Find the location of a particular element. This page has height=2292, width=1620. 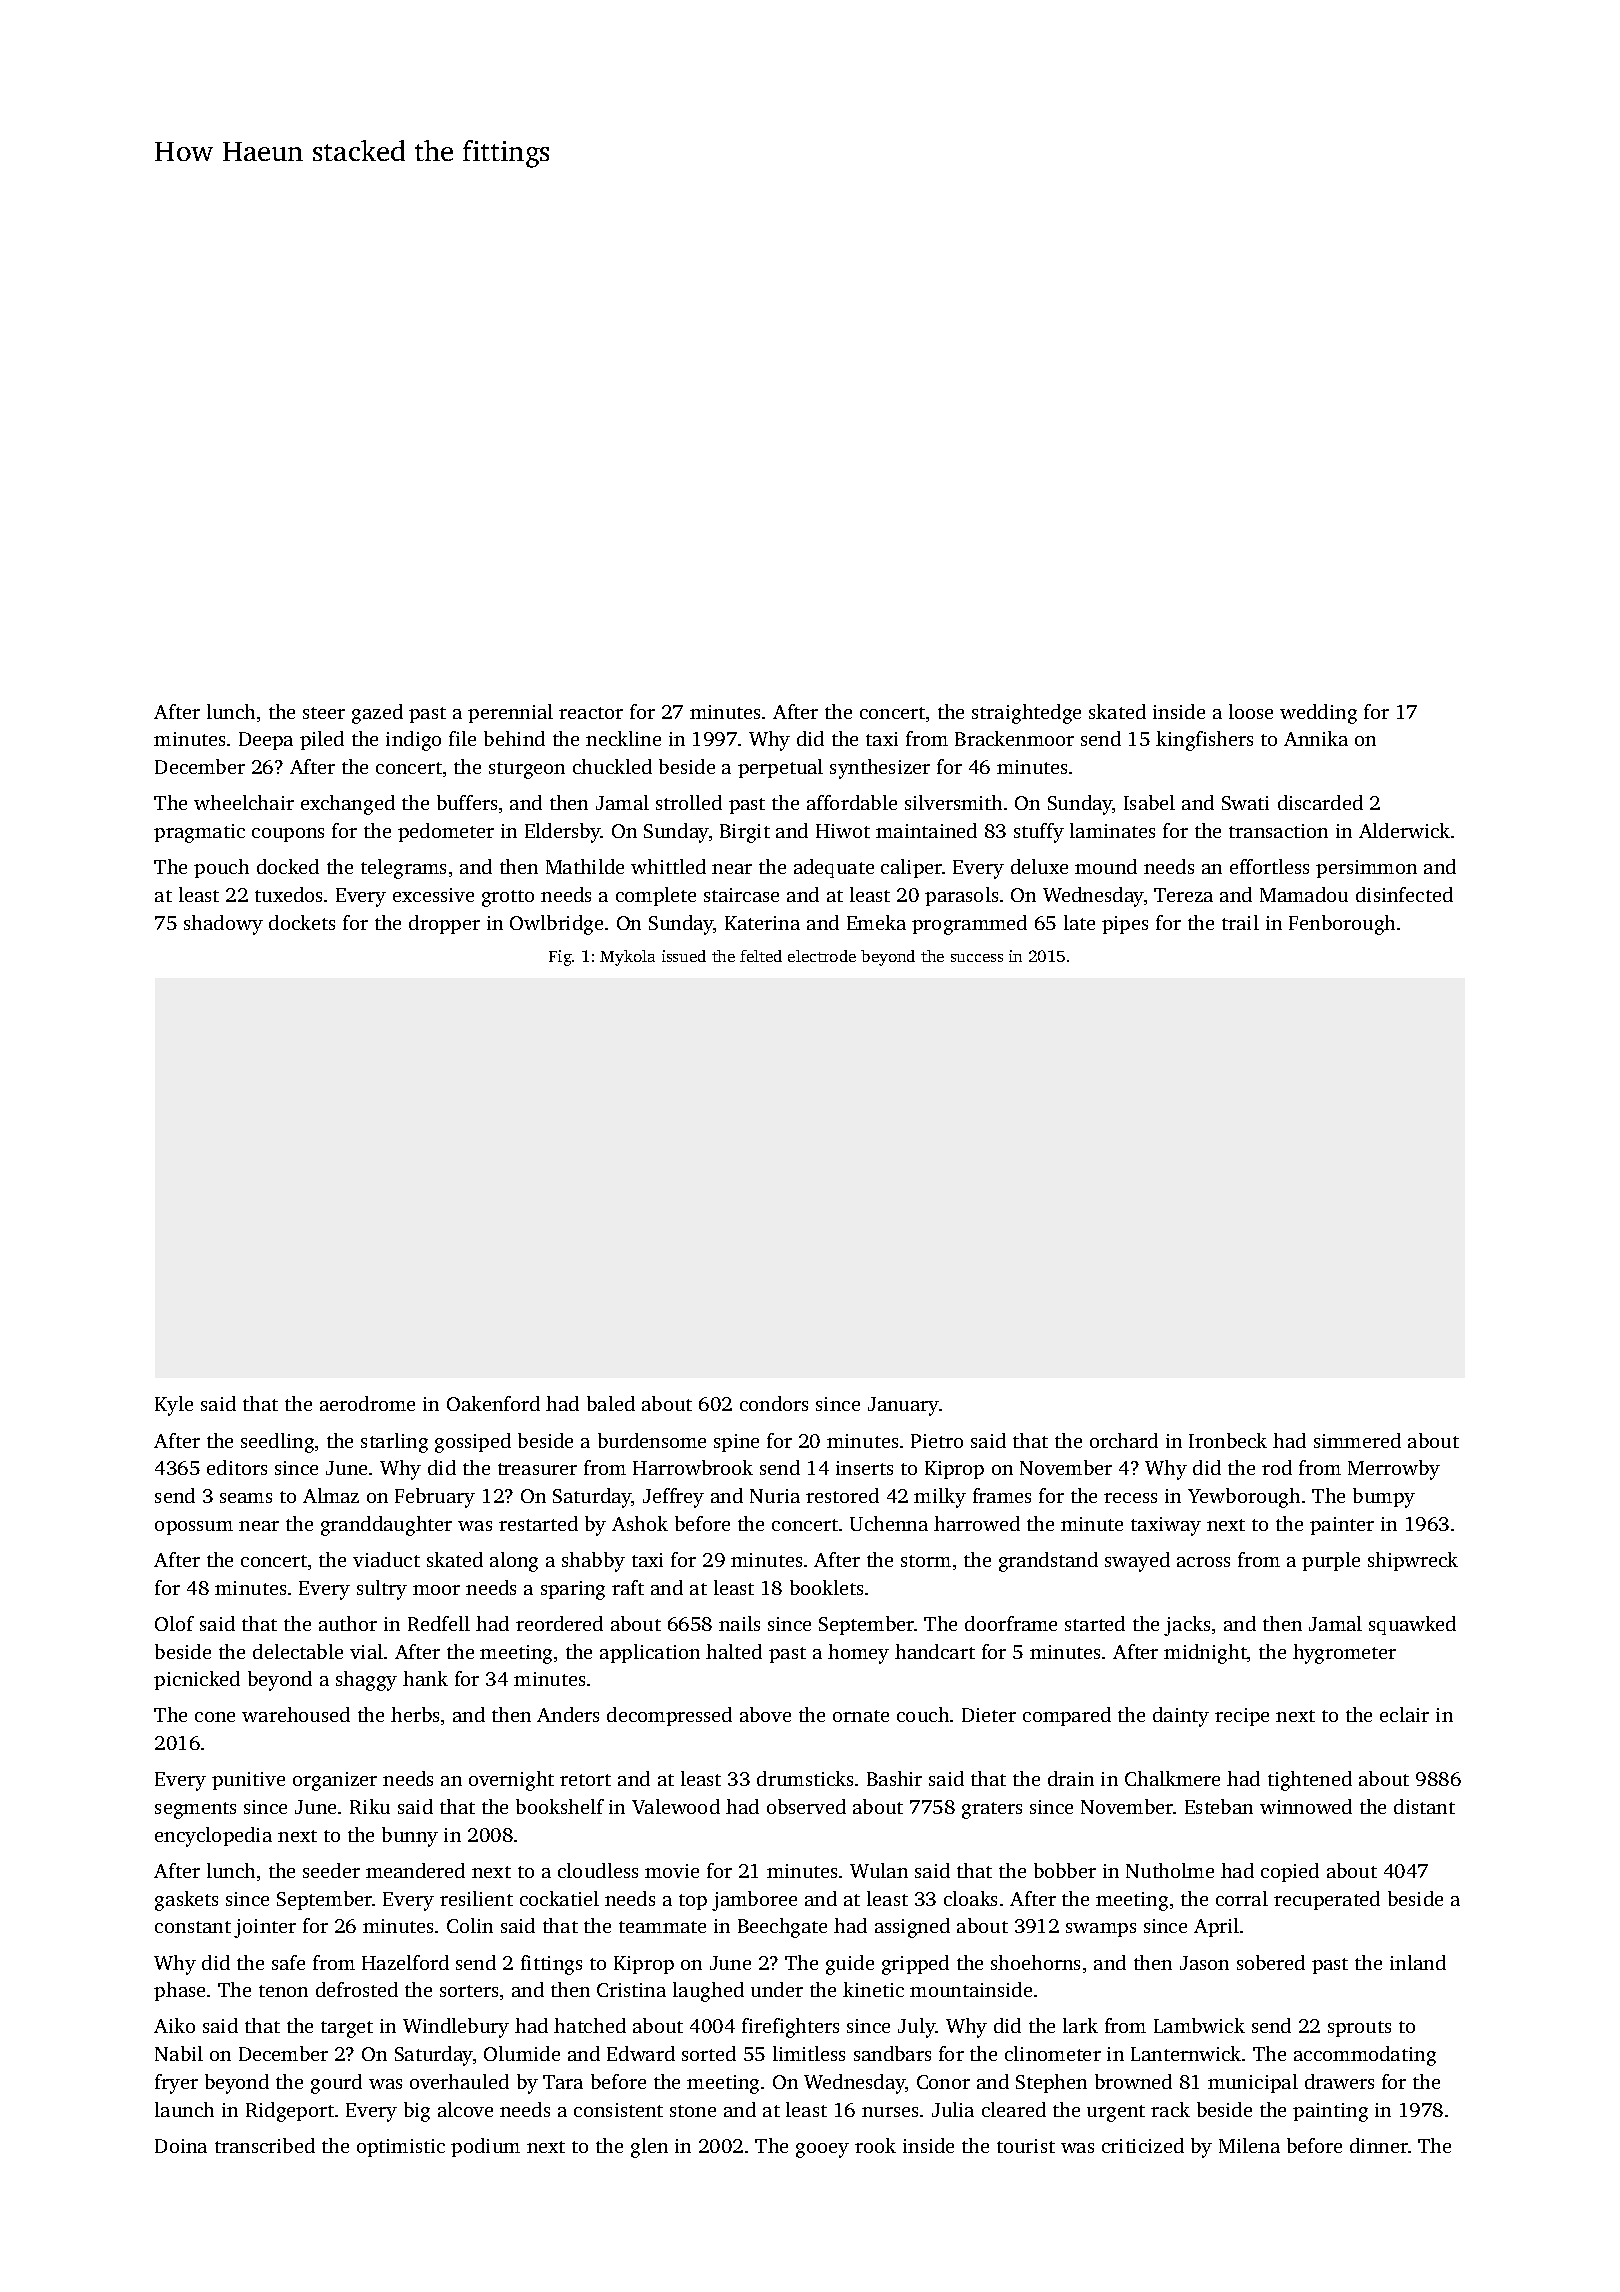

squawked is located at coordinates (1412, 1625).
